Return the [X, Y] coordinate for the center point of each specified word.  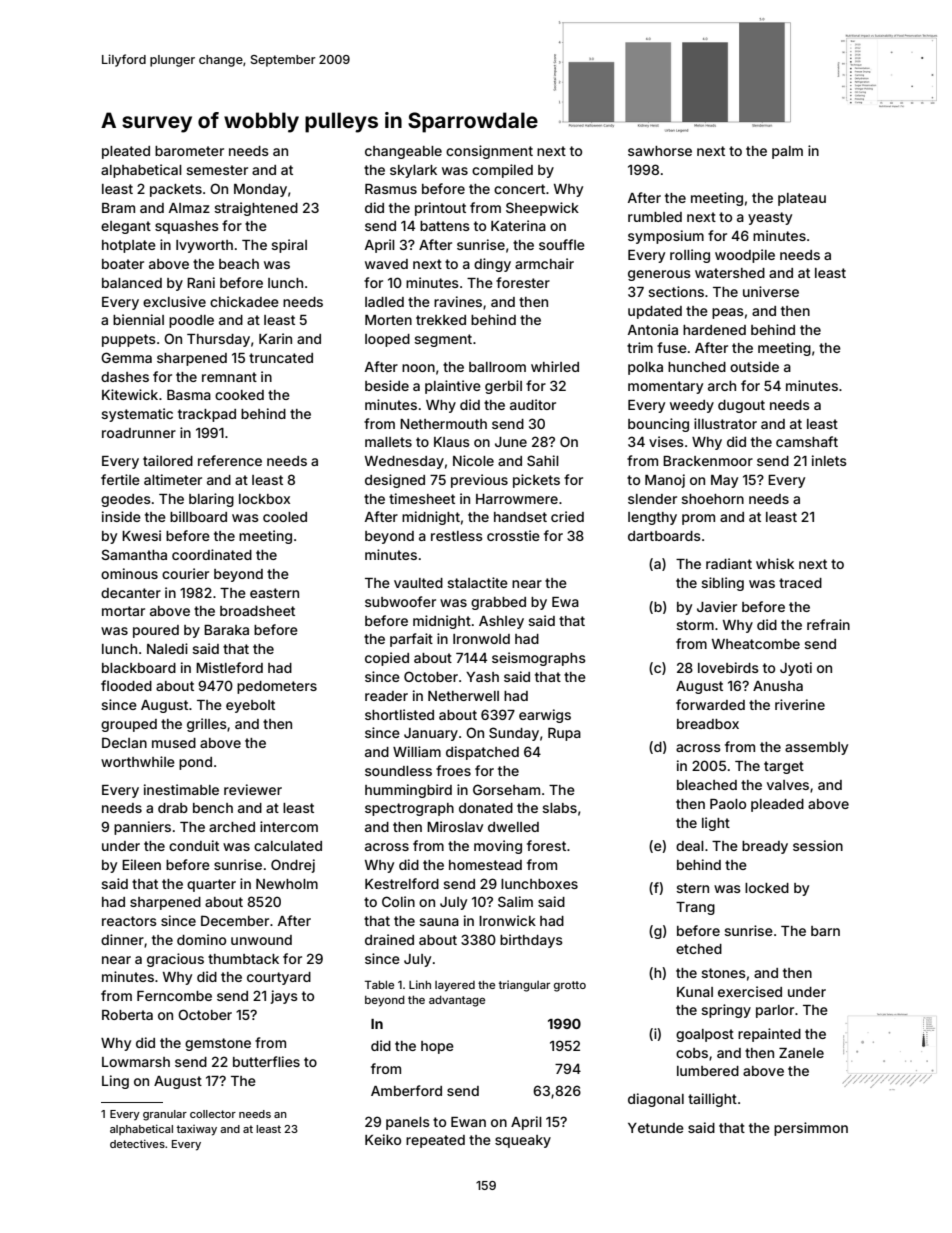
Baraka [226, 630]
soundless [398, 771]
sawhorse [660, 151]
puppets [129, 340]
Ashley [501, 622]
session [818, 845]
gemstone [218, 1044]
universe [771, 291]
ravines [458, 301]
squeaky [523, 1141]
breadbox [708, 724]
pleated [126, 152]
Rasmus [391, 189]
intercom [289, 826]
